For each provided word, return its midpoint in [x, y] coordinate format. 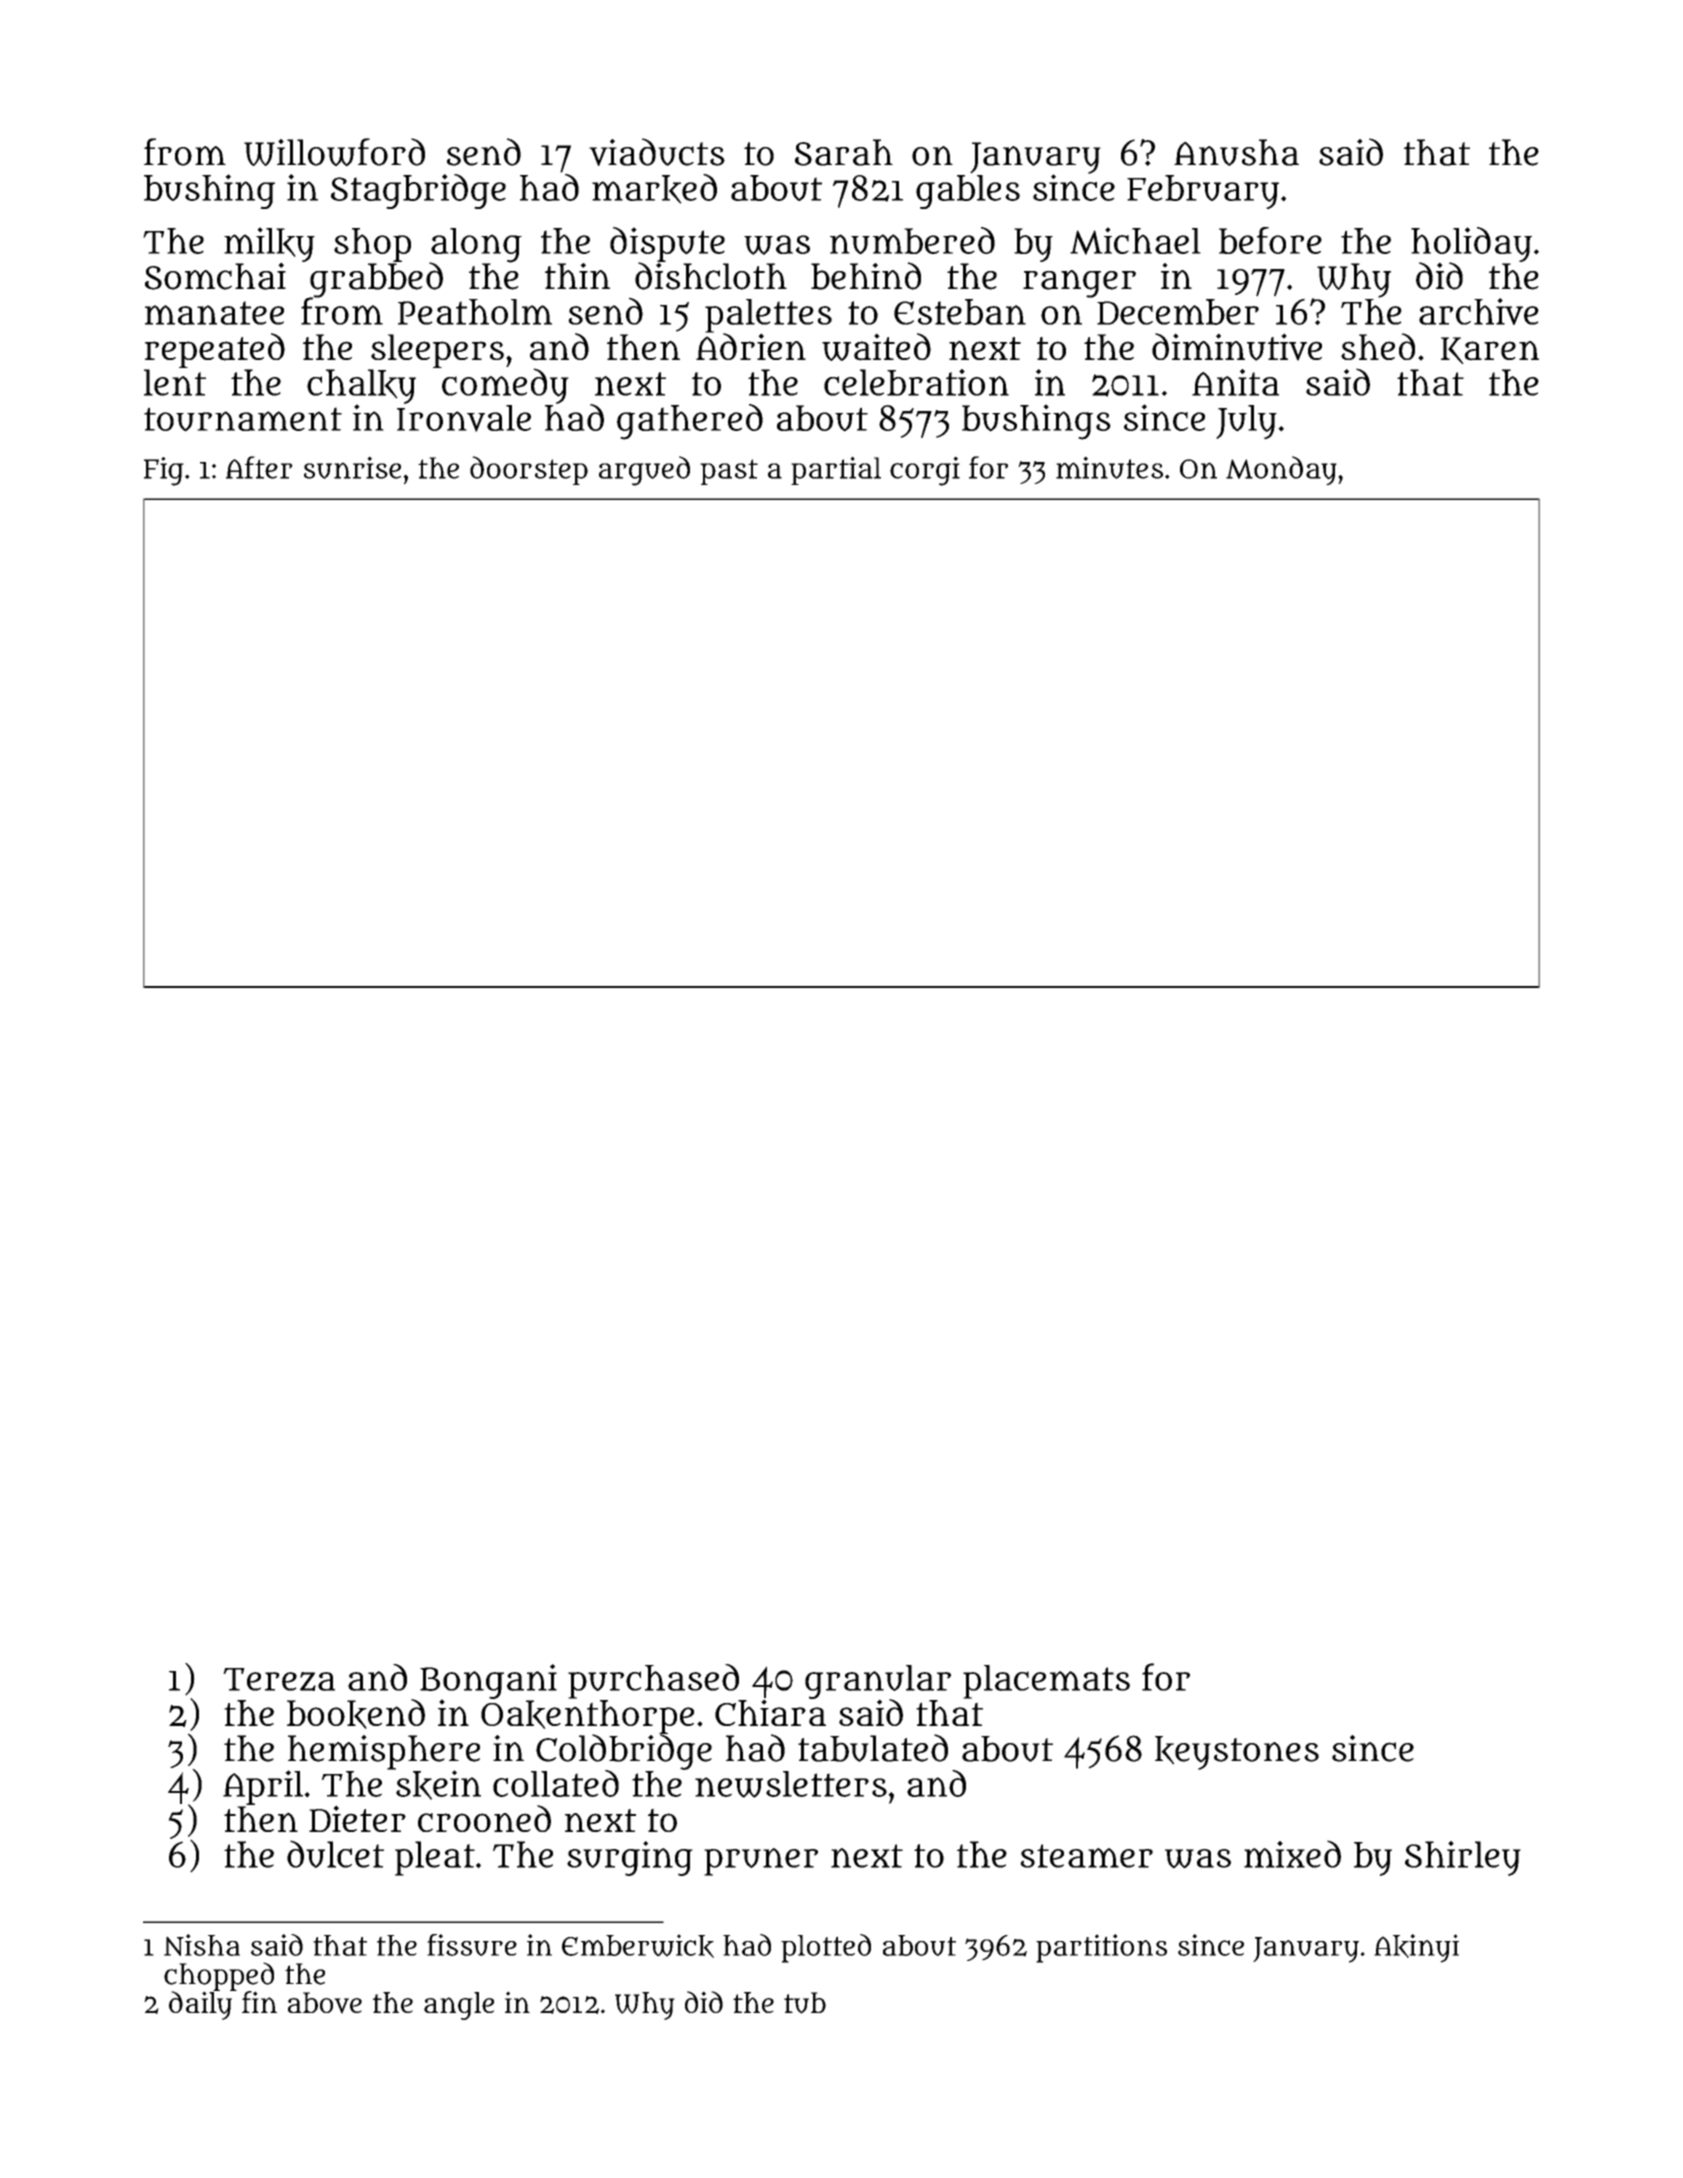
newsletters [791, 1784]
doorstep [529, 470]
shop [372, 245]
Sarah [844, 152]
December [1178, 312]
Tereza [279, 1679]
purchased [653, 1681]
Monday [1281, 471]
